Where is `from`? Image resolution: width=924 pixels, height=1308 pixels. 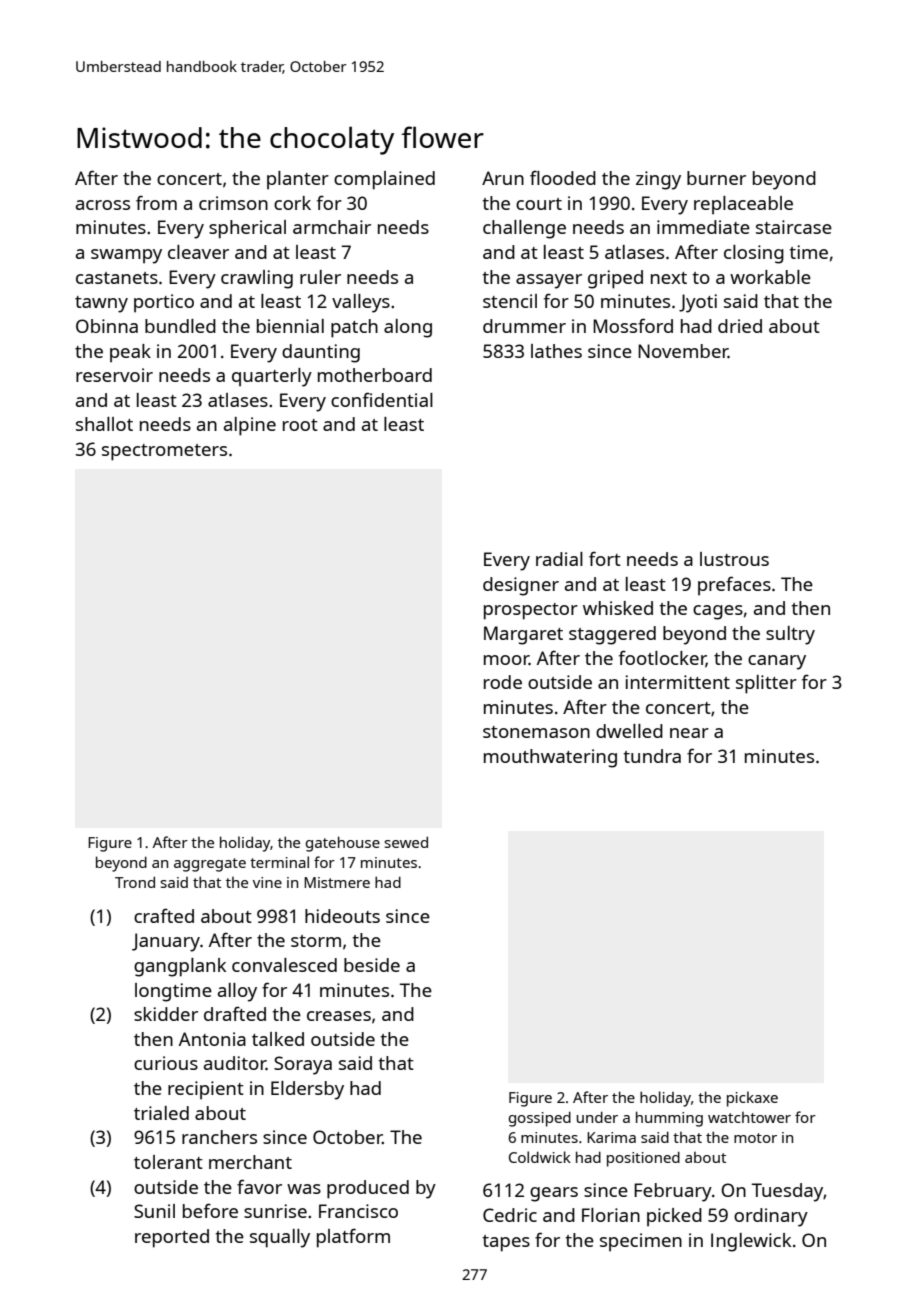 from is located at coordinates (156, 202).
